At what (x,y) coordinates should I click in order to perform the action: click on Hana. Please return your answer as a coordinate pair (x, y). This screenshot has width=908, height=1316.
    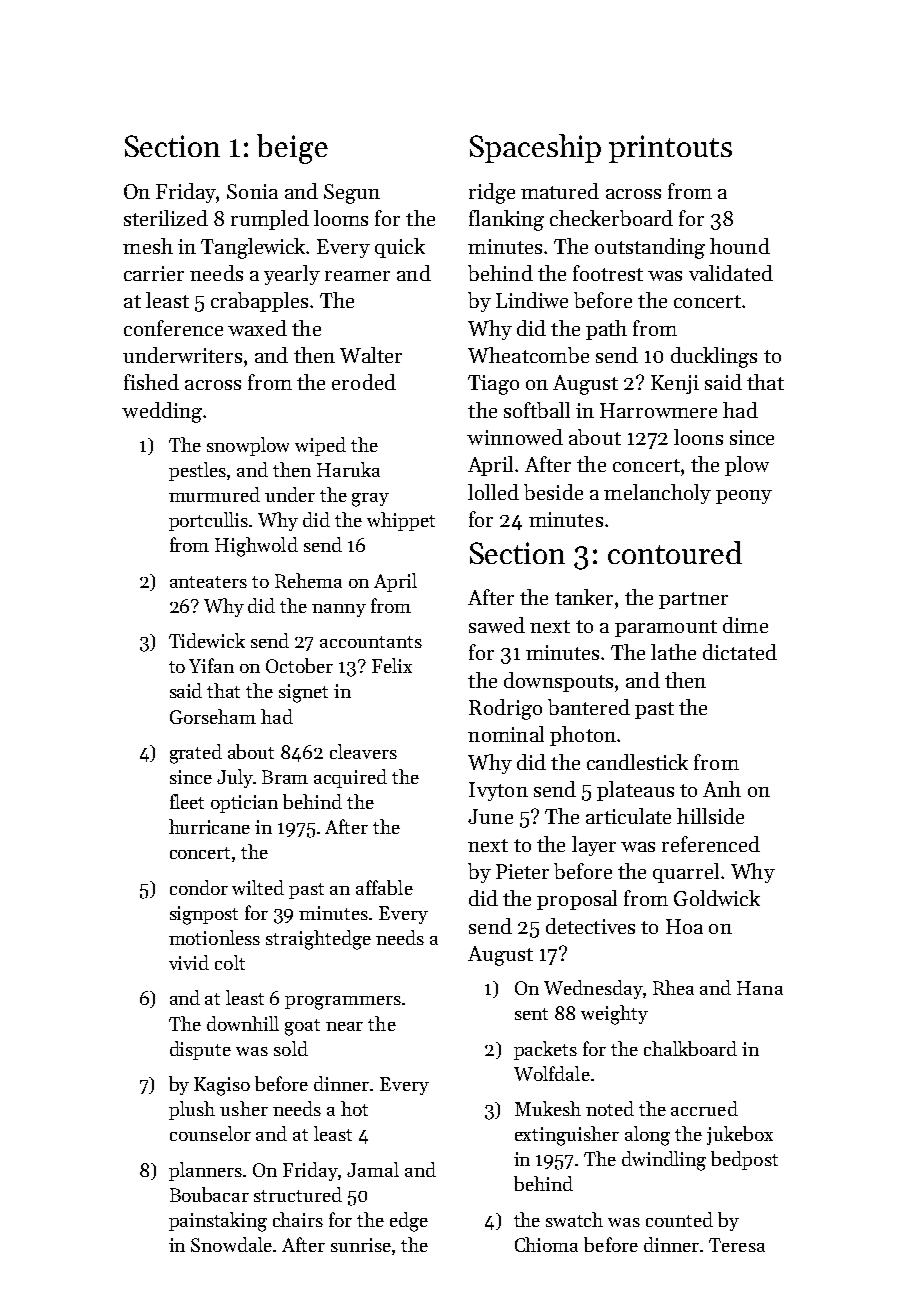
    Looking at the image, I should click on (760, 988).
